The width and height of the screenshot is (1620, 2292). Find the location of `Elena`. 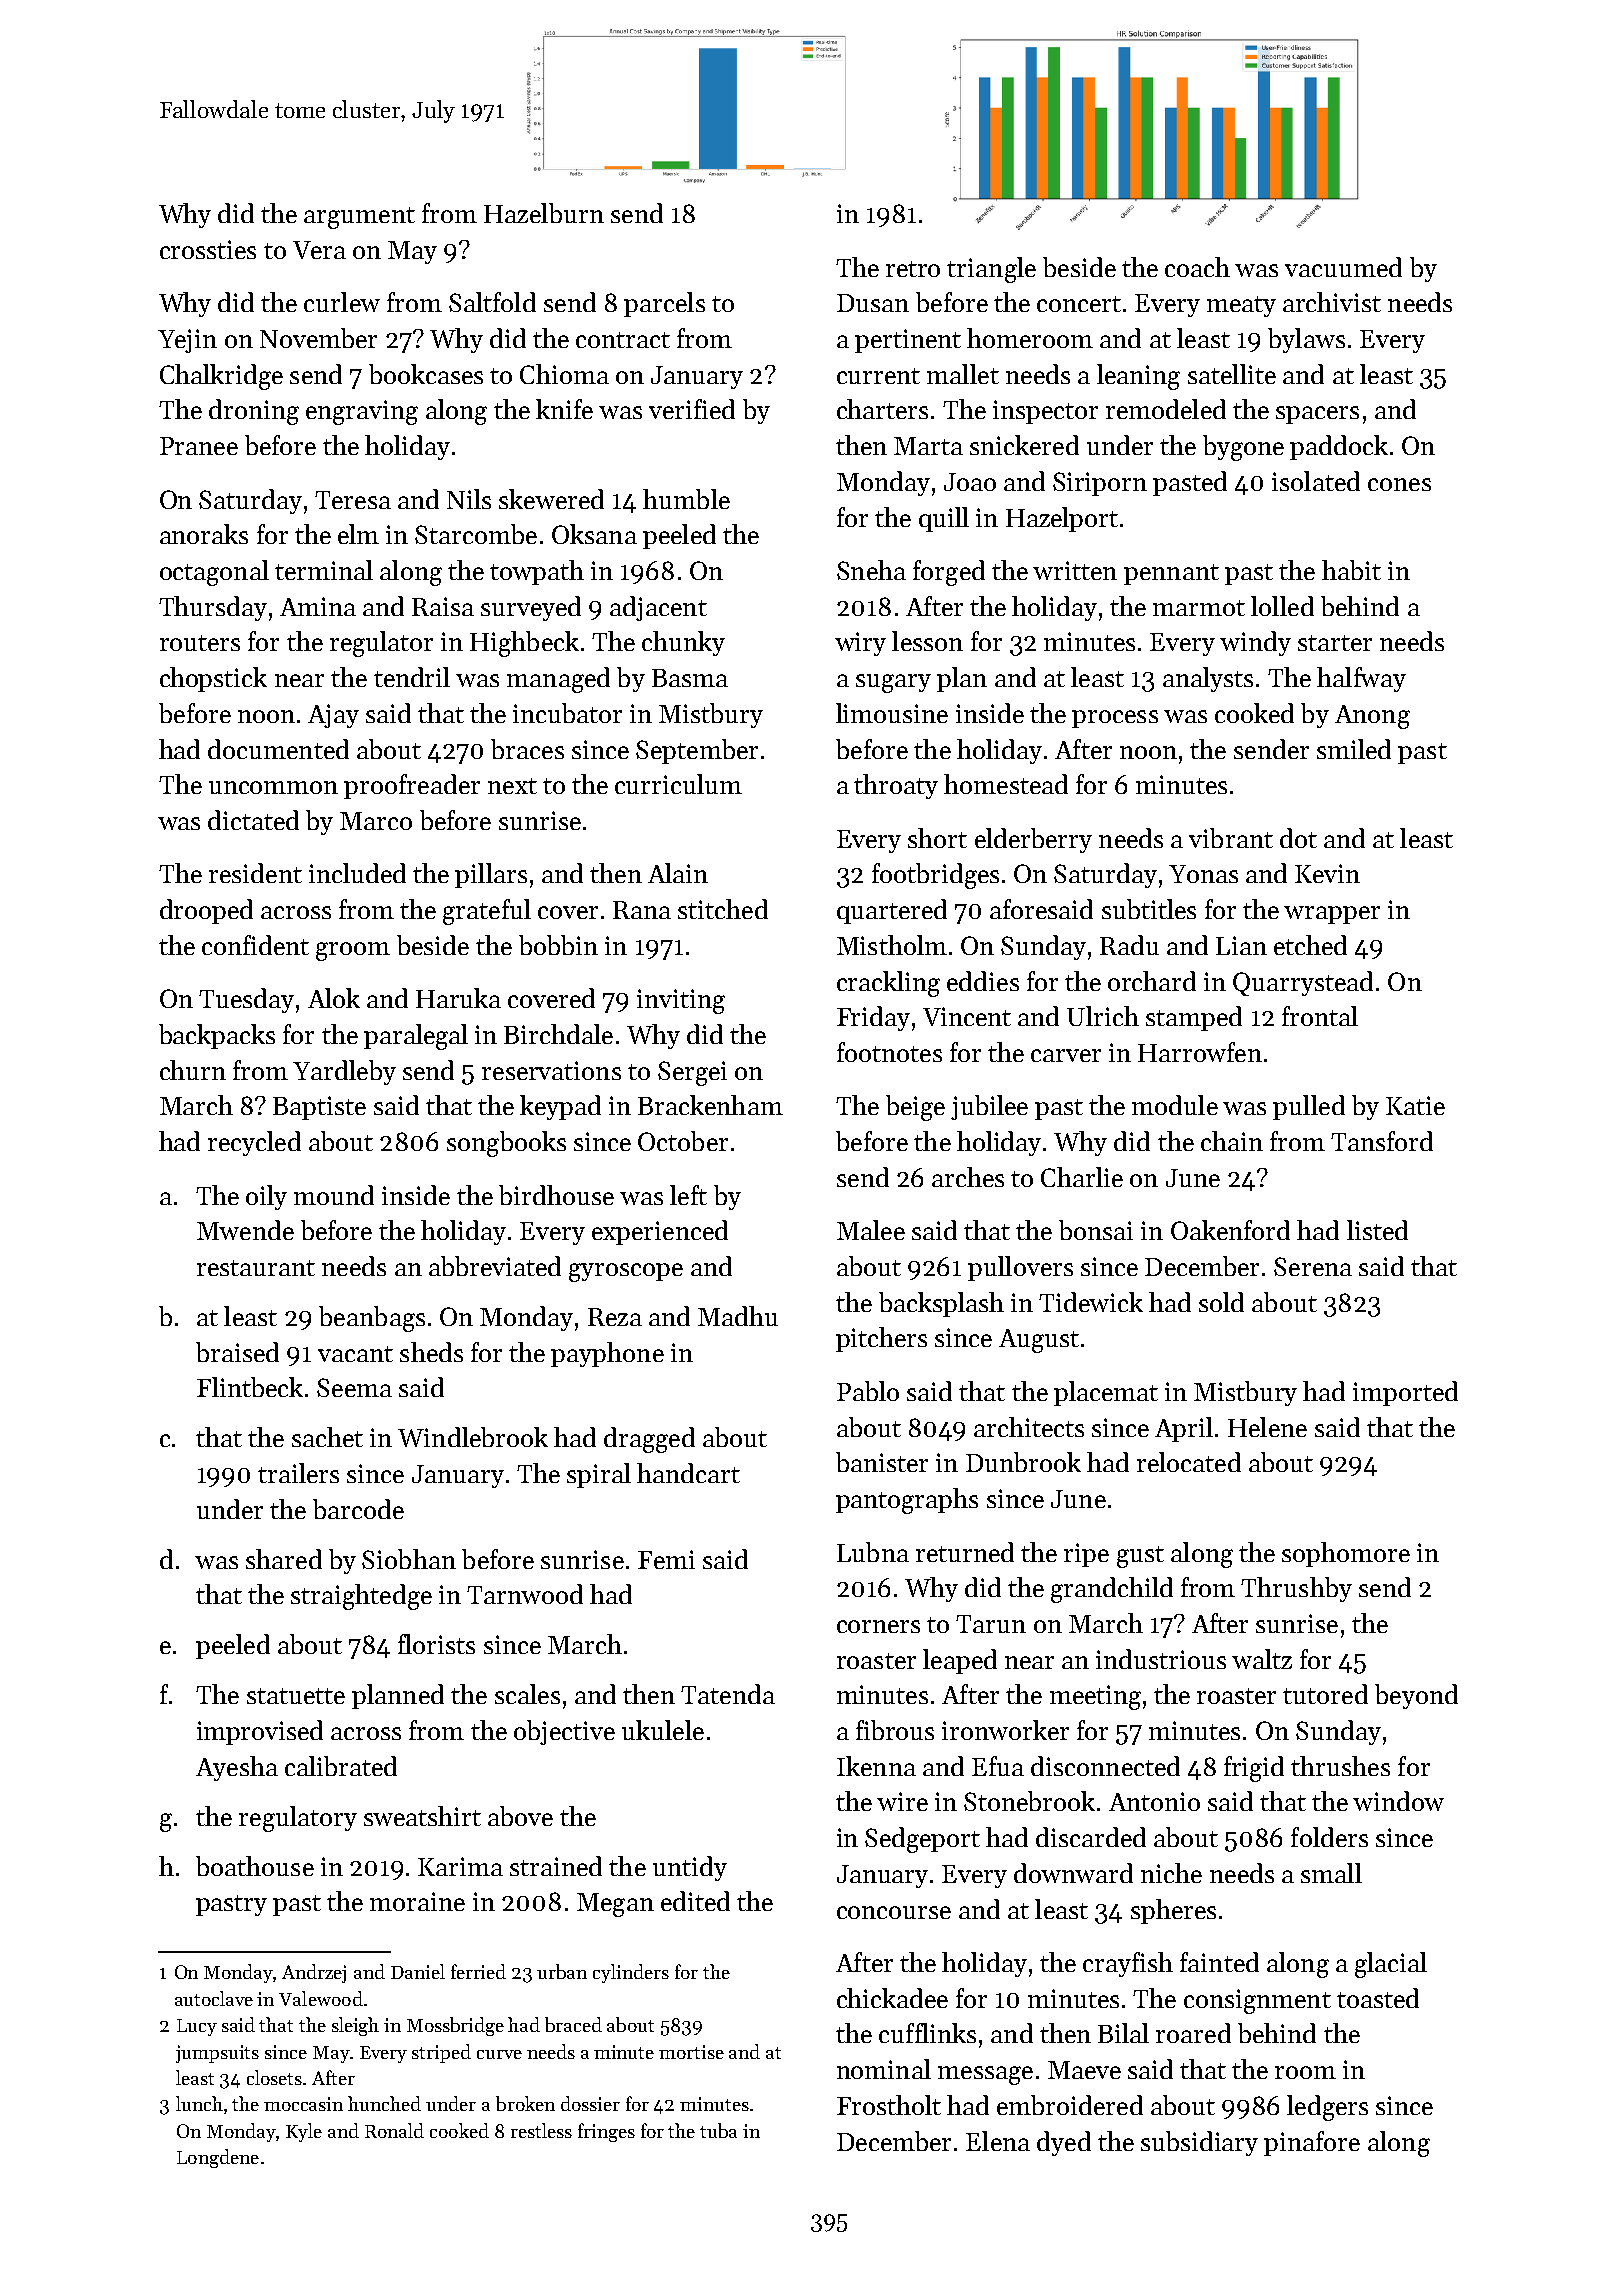

Elena is located at coordinates (998, 2141).
